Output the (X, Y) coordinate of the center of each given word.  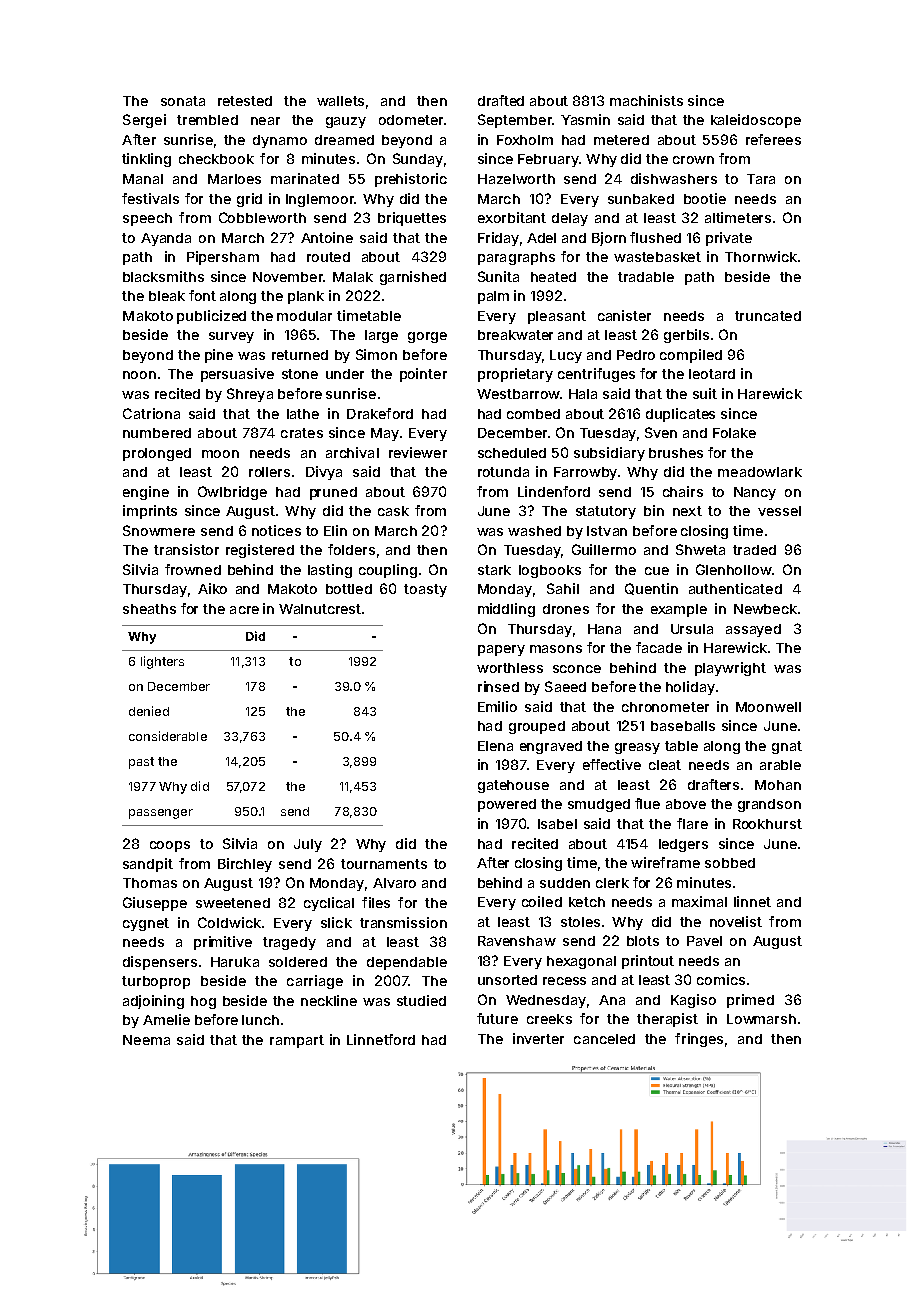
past (141, 763)
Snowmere (159, 530)
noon (139, 375)
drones (566, 609)
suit (705, 393)
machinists (646, 100)
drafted (501, 100)
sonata (183, 101)
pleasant (557, 317)
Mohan (778, 785)
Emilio (497, 706)
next (687, 511)
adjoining (153, 1002)
